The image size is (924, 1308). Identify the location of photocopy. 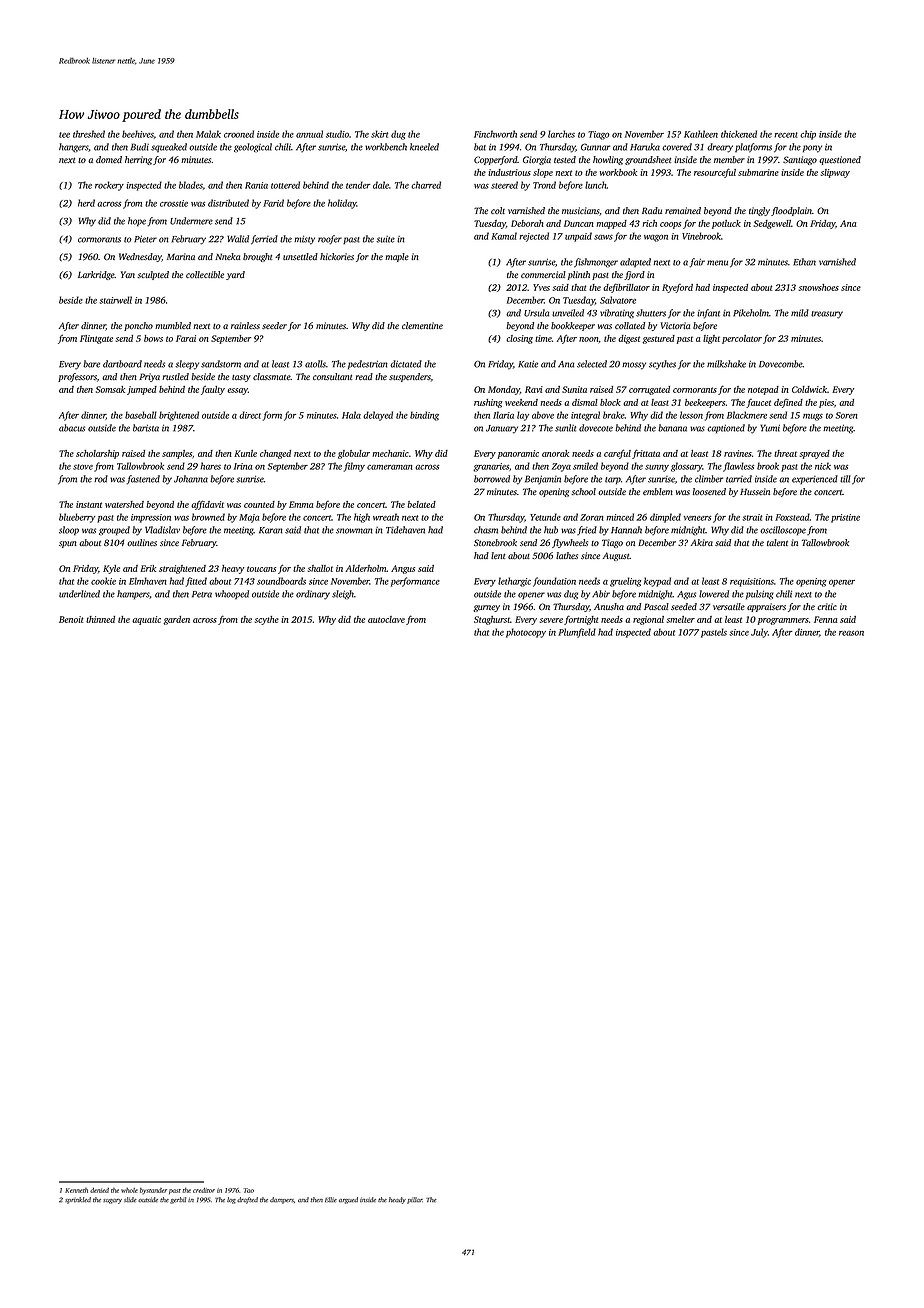
(526, 633).
